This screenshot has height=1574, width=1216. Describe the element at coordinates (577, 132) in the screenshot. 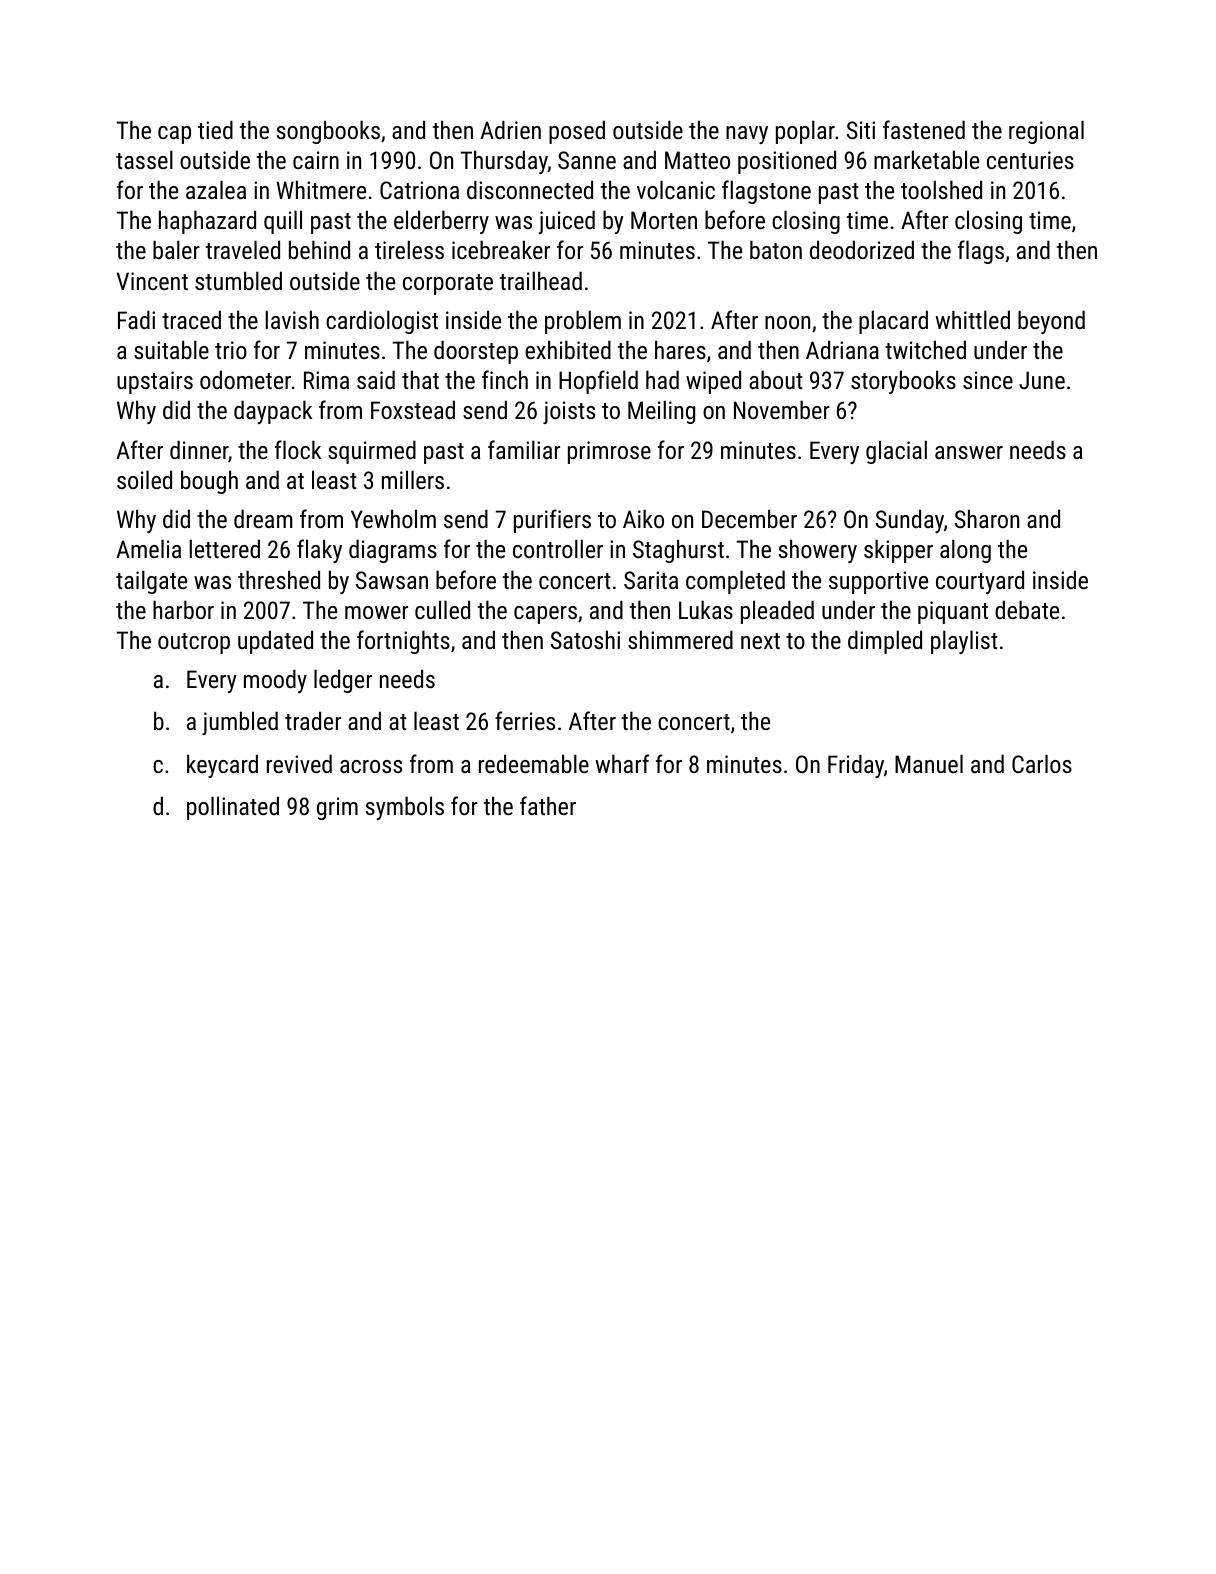

I see `posed` at that location.
